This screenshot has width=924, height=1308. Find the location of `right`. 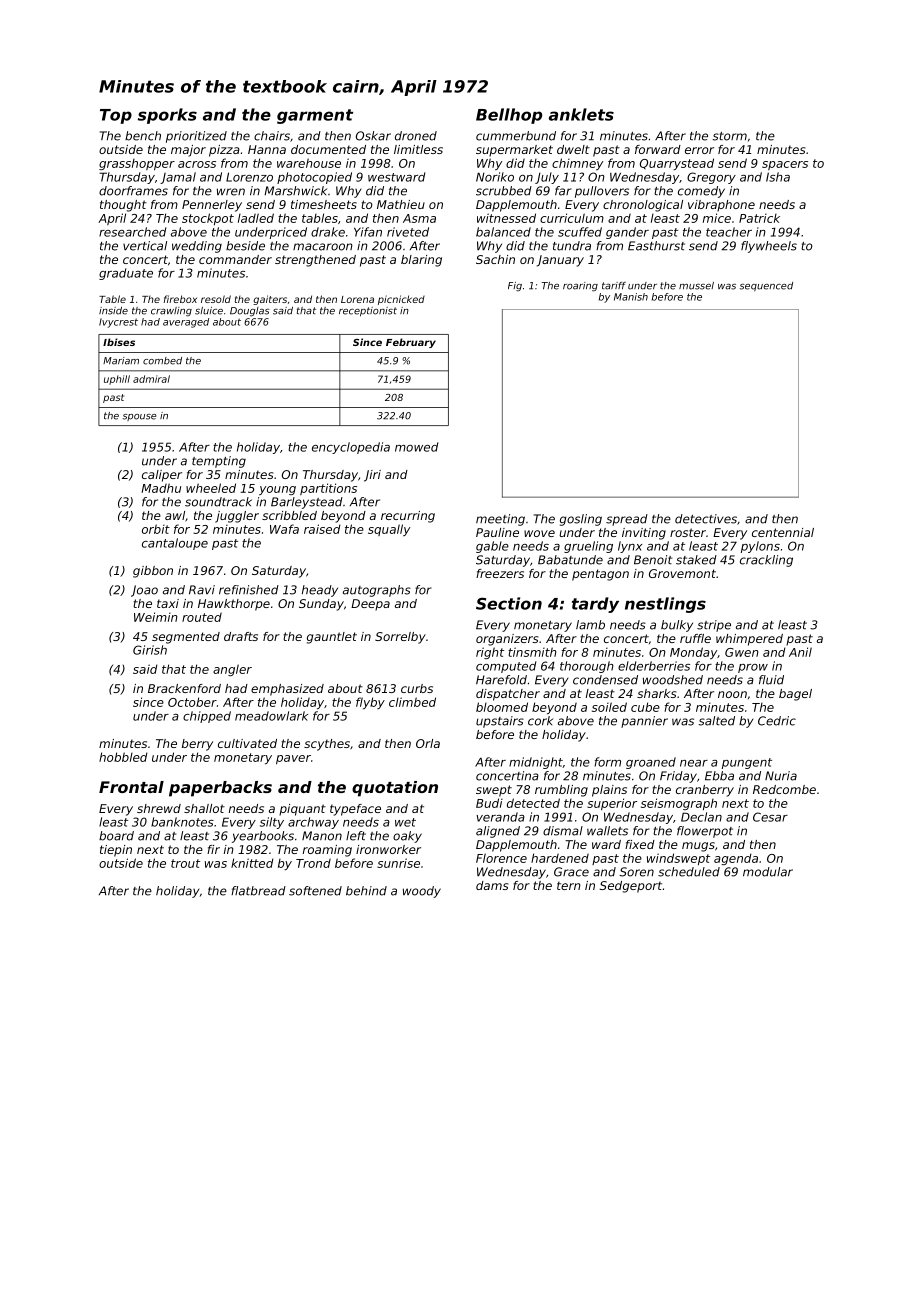

right is located at coordinates (490, 653).
